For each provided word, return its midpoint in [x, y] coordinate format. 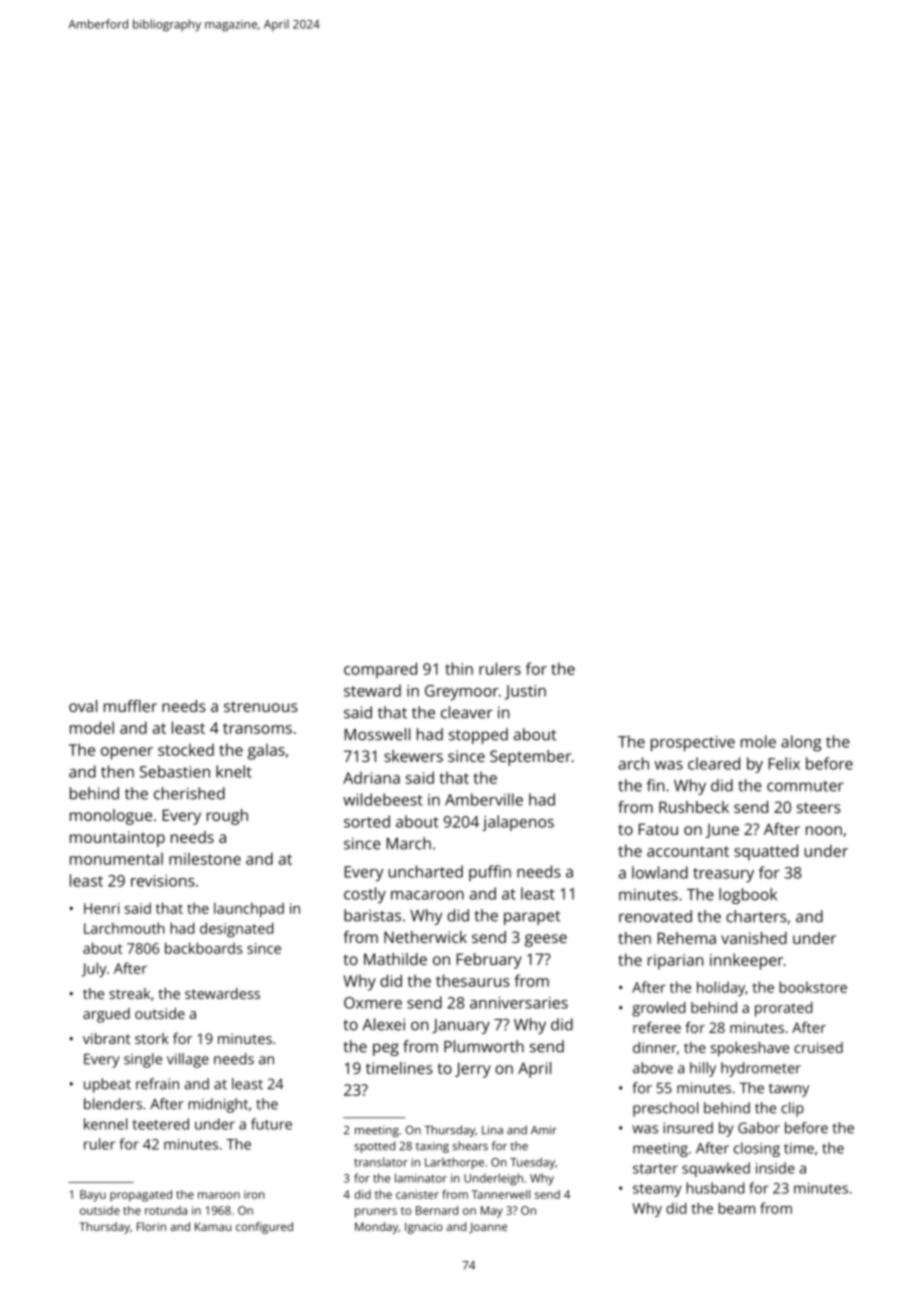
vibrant [107, 1038]
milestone [205, 859]
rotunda [166, 1210]
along [801, 743]
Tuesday [532, 1163]
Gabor [759, 1128]
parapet [532, 918]
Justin [525, 692]
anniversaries [519, 1003]
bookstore [813, 987]
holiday [721, 988]
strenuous [261, 706]
